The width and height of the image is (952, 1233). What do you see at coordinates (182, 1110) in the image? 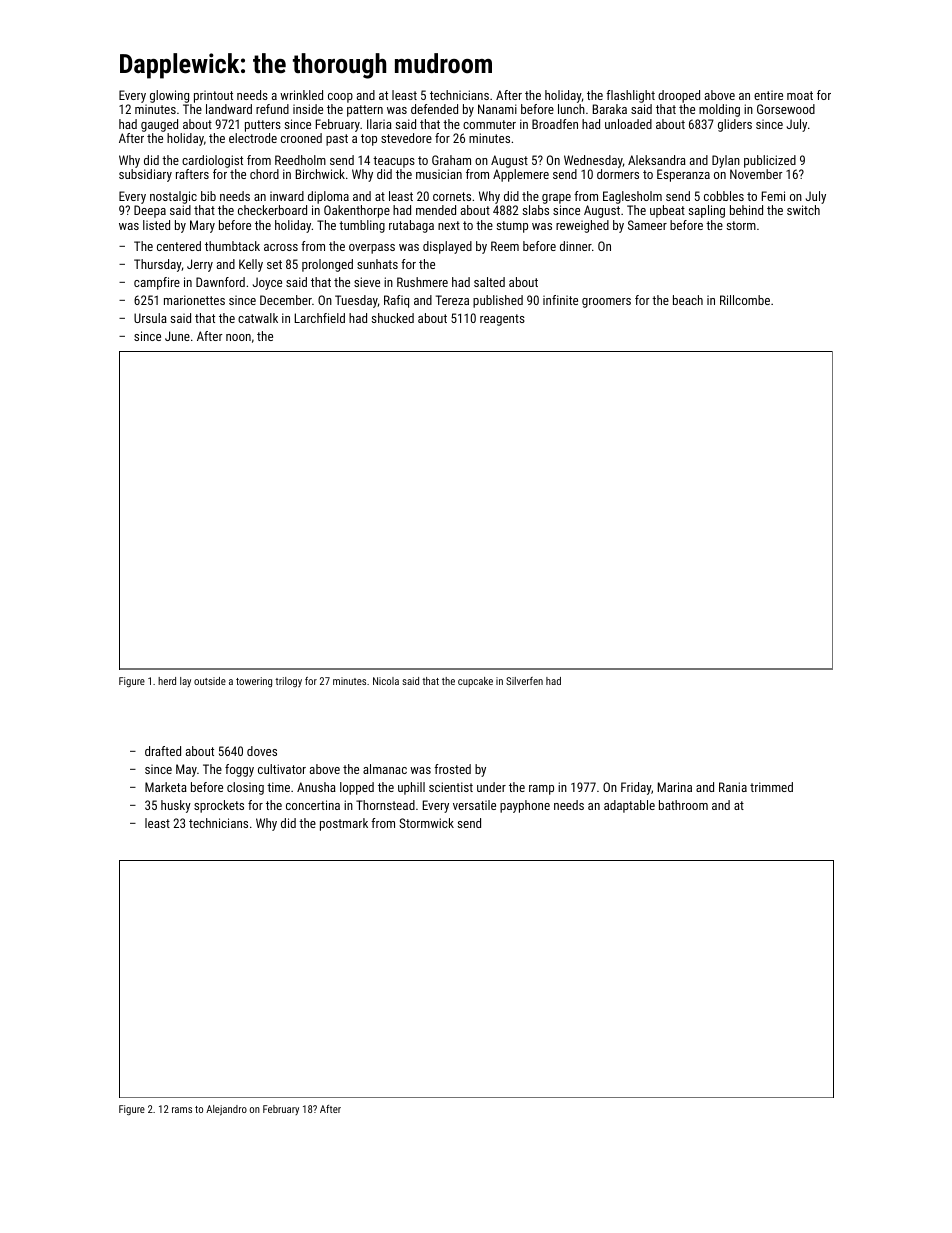
I see `rams` at bounding box center [182, 1110].
